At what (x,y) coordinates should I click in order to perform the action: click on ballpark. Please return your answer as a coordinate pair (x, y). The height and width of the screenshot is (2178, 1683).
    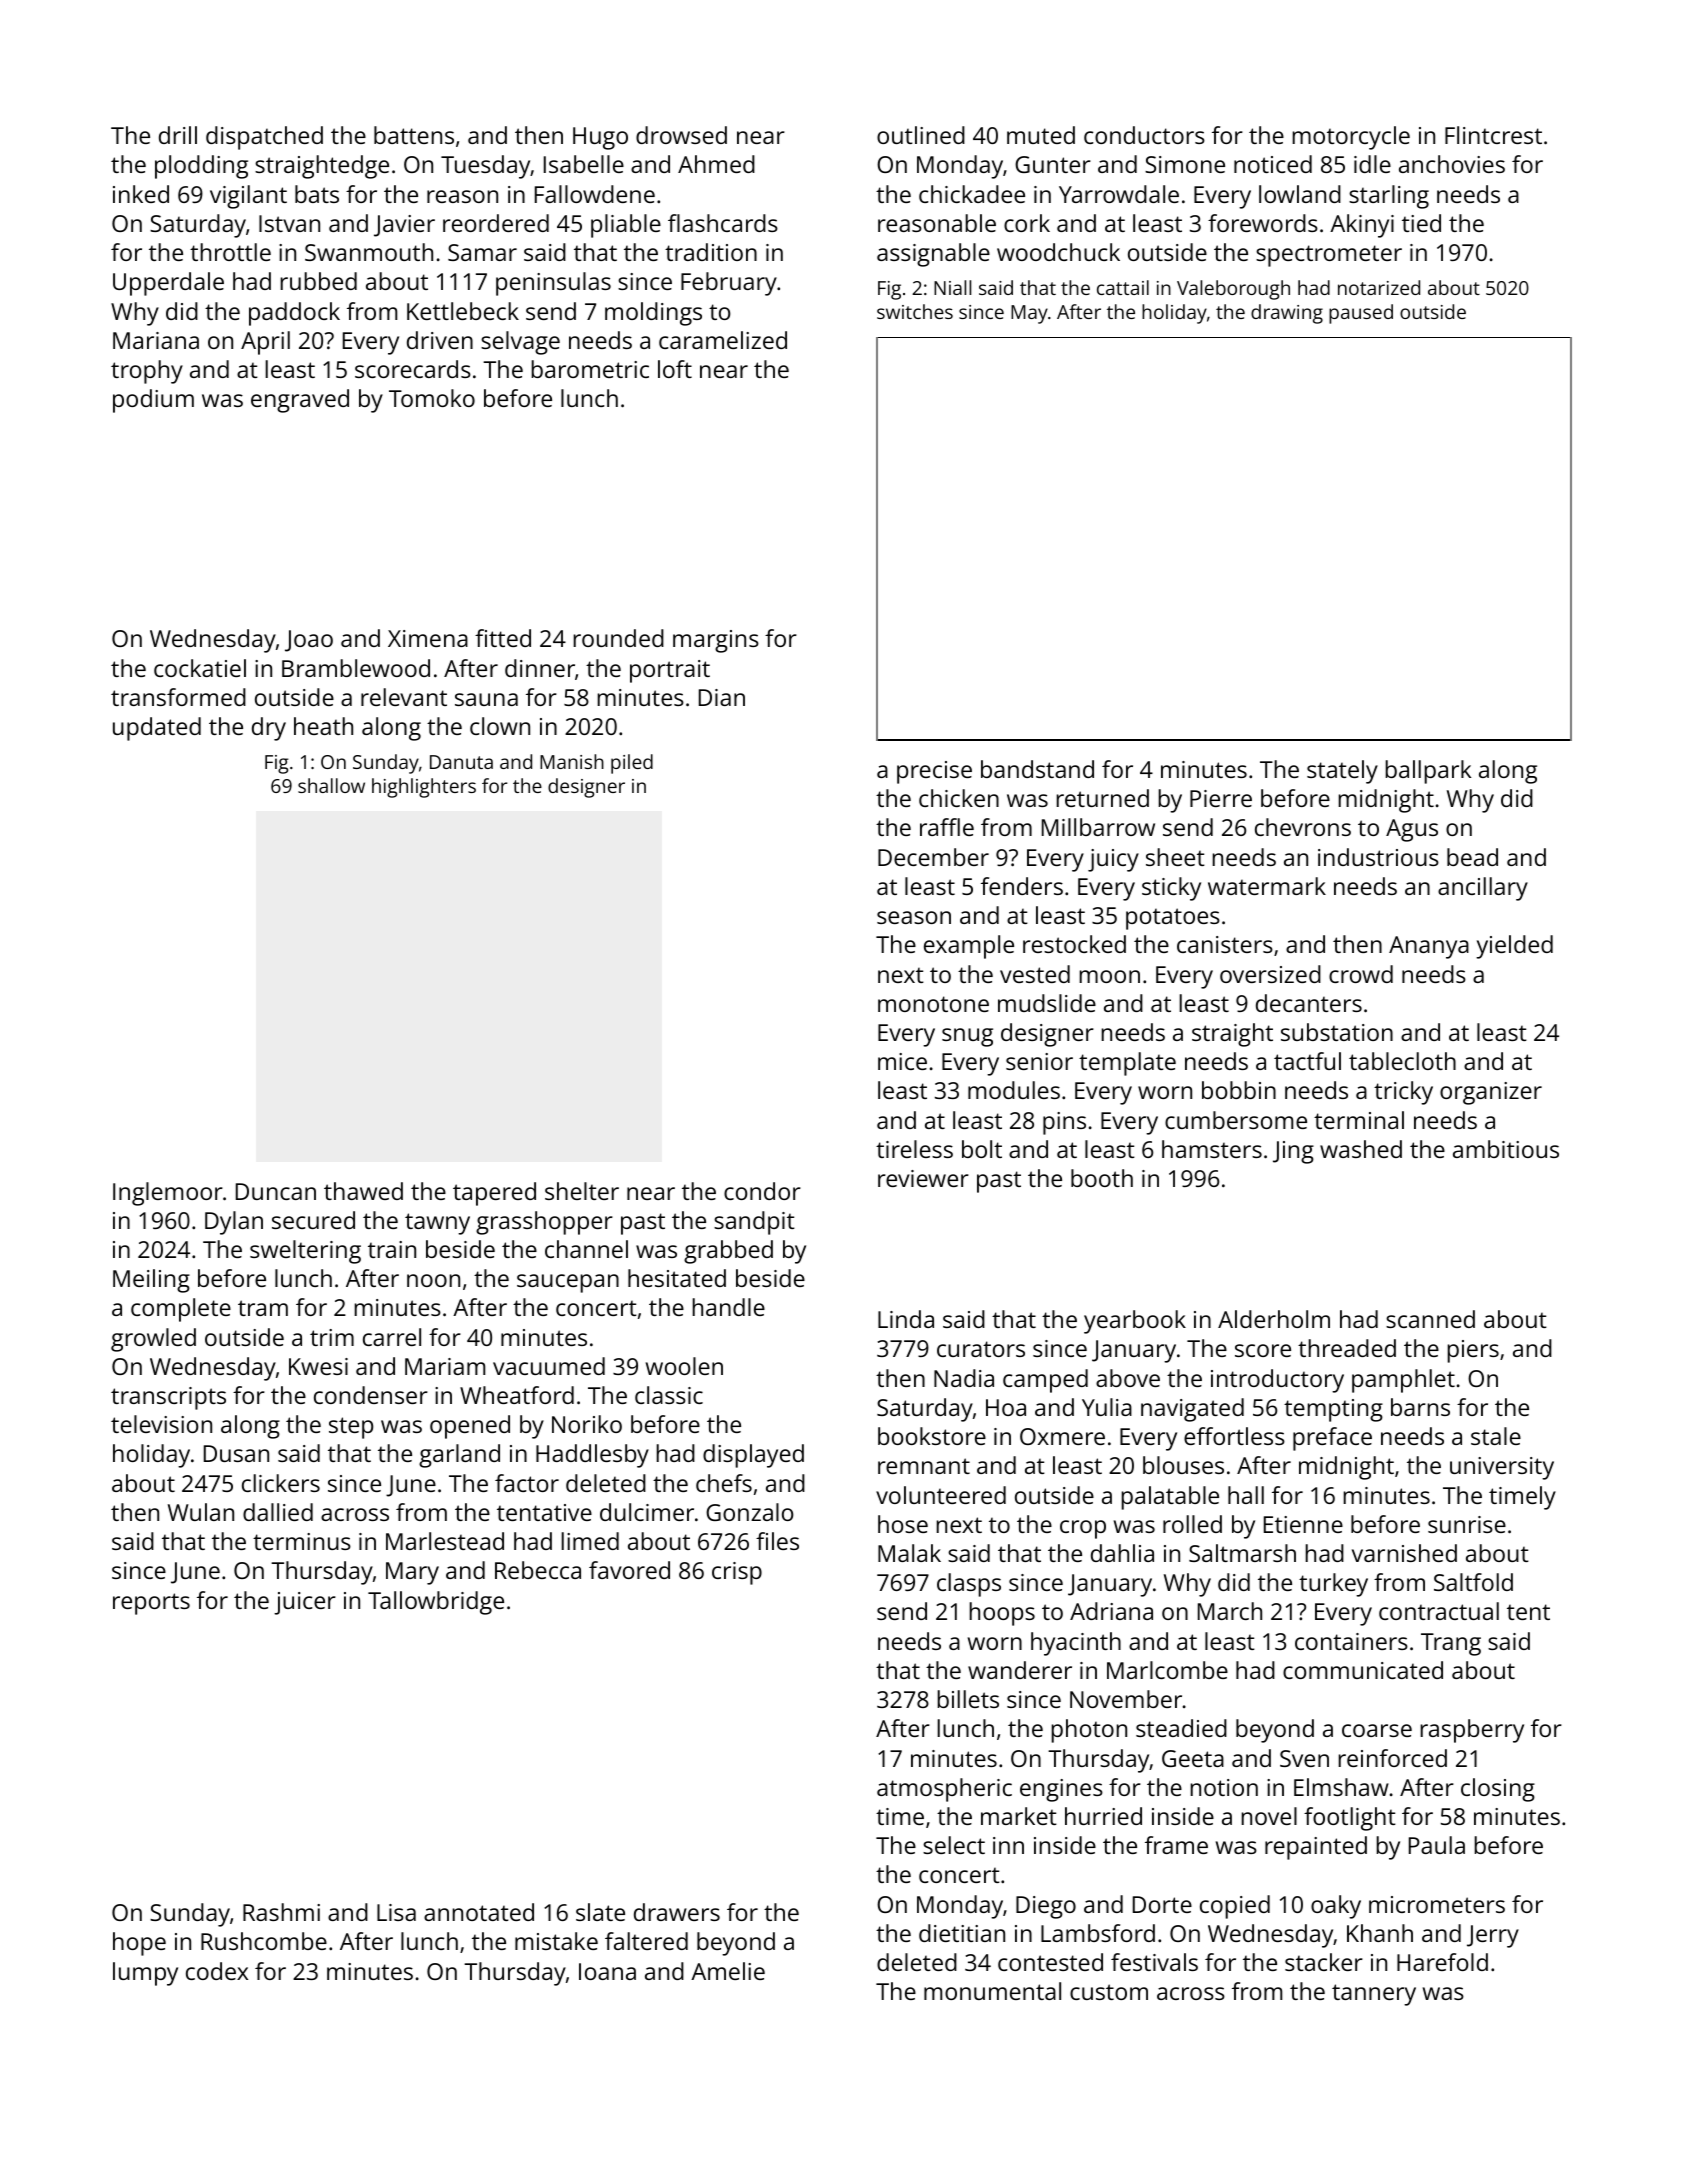
    Looking at the image, I should click on (1428, 772).
